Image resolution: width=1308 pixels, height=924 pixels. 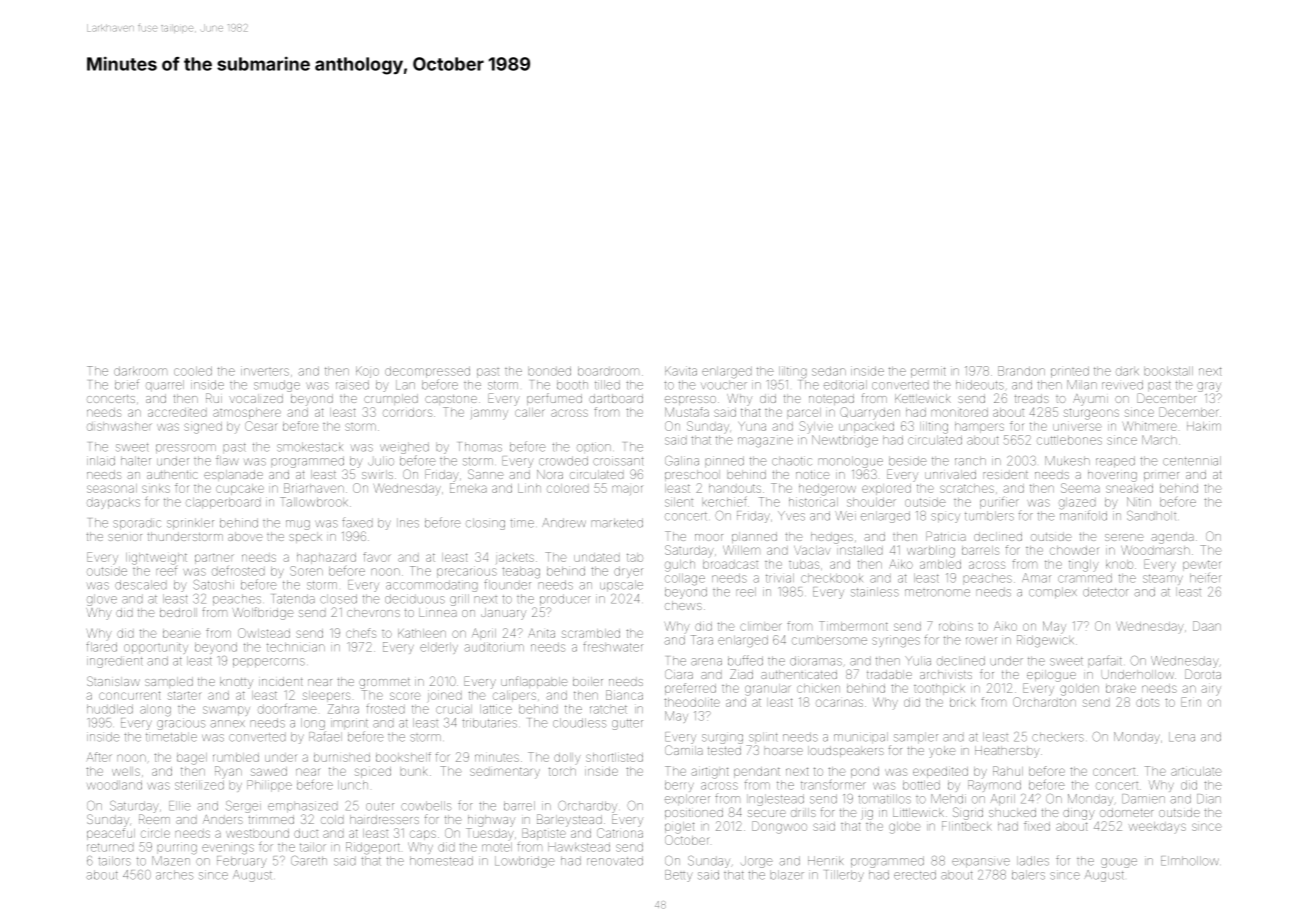 What do you see at coordinates (314, 488) in the image?
I see `Briarhaven` at bounding box center [314, 488].
